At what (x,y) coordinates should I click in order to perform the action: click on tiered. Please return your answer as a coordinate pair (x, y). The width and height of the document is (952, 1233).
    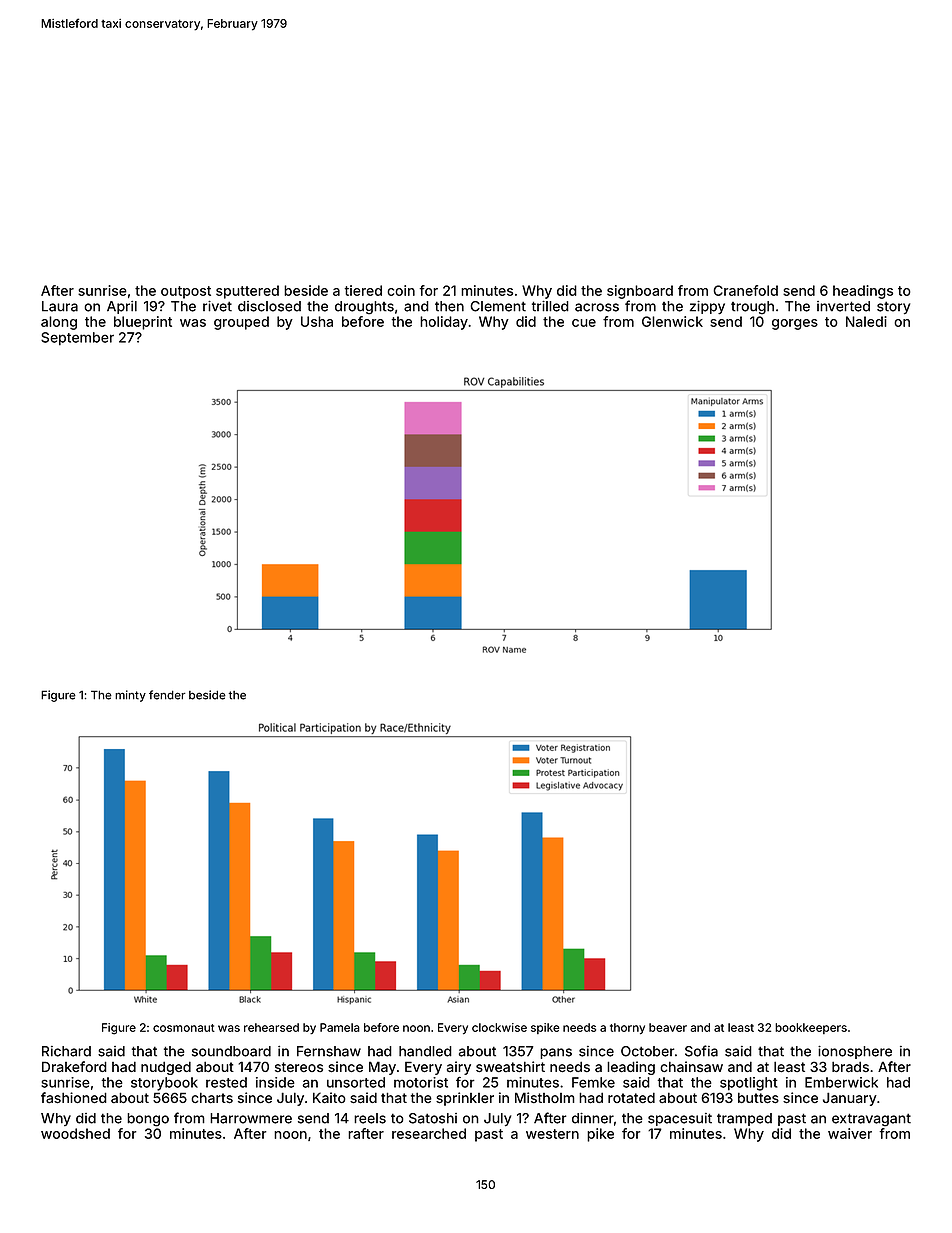
    Looking at the image, I should click on (363, 290).
